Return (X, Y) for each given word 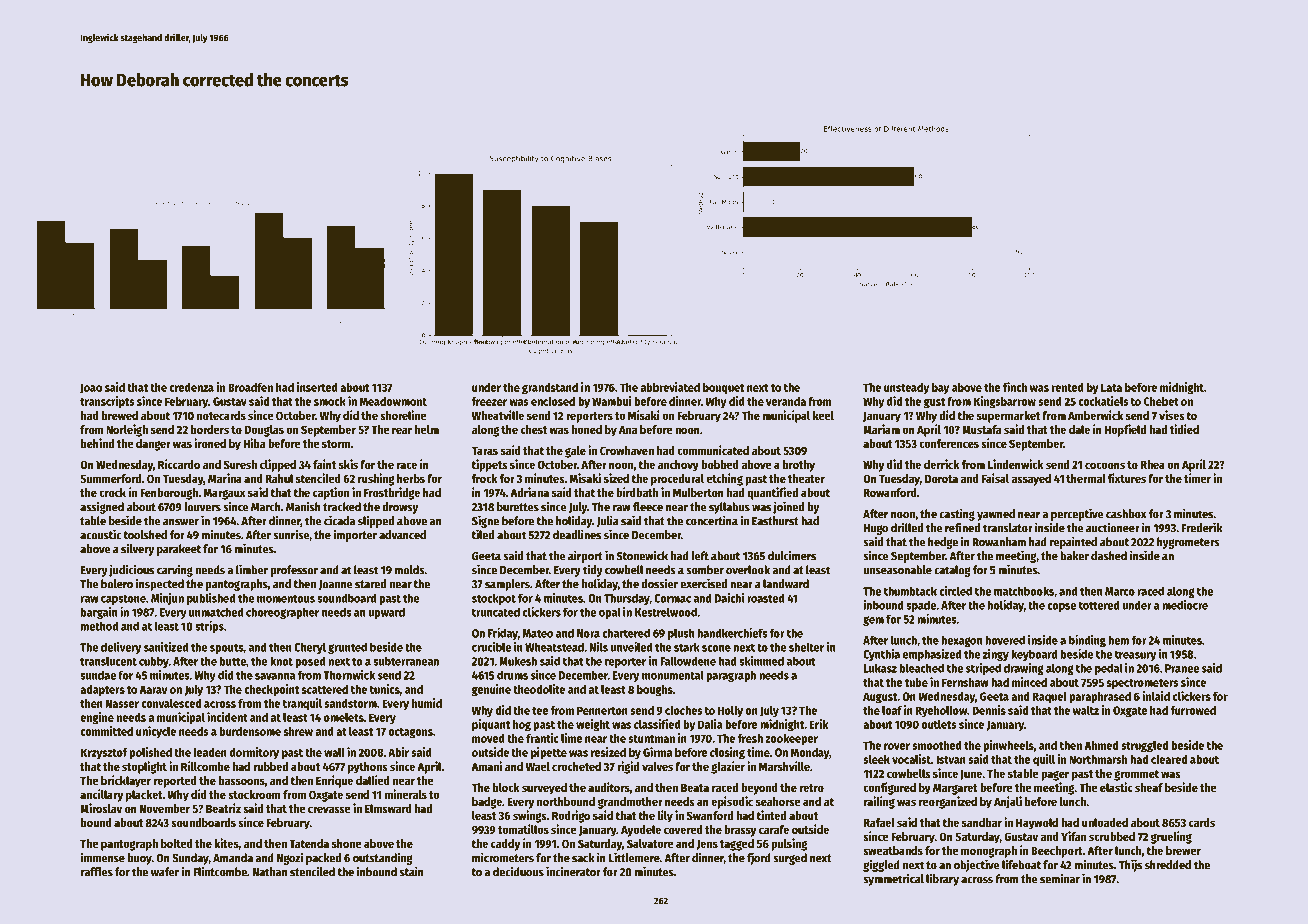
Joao (91, 388)
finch (1015, 387)
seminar (1060, 878)
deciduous (518, 871)
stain (411, 871)
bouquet (723, 389)
